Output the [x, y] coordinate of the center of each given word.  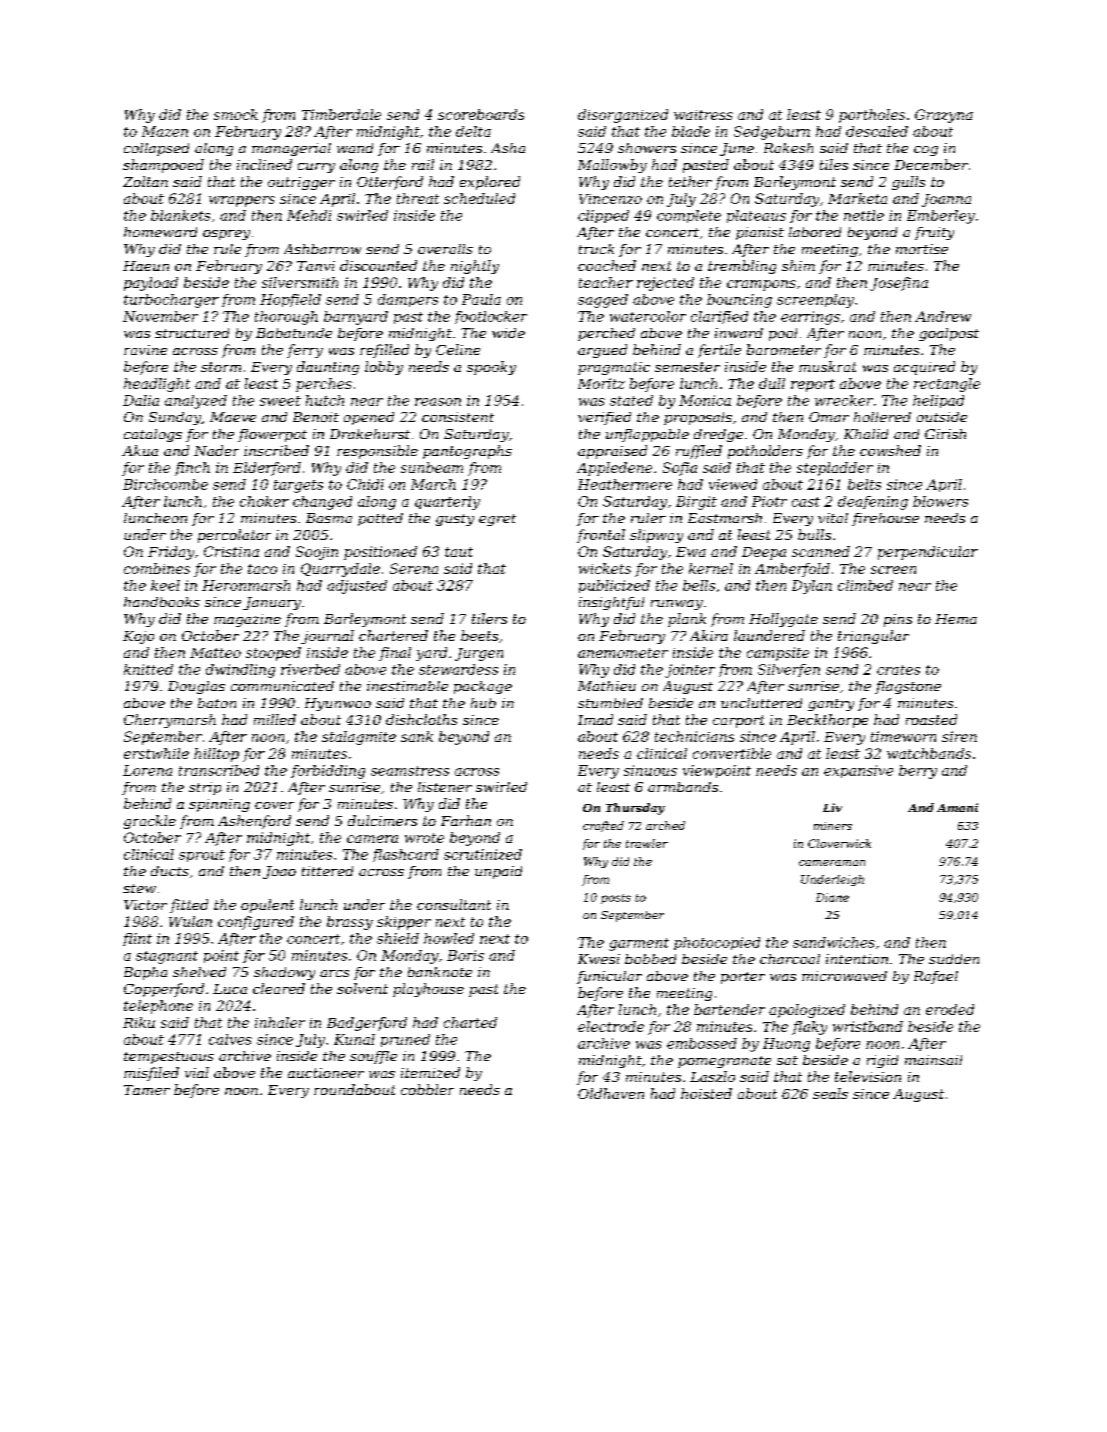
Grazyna [944, 116]
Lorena [147, 770]
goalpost [949, 334]
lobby [384, 368]
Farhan [466, 820]
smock [236, 114]
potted [380, 519]
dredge [718, 435]
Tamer [147, 1090]
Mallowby [612, 166]
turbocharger [171, 301]
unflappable [647, 435]
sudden [954, 959]
